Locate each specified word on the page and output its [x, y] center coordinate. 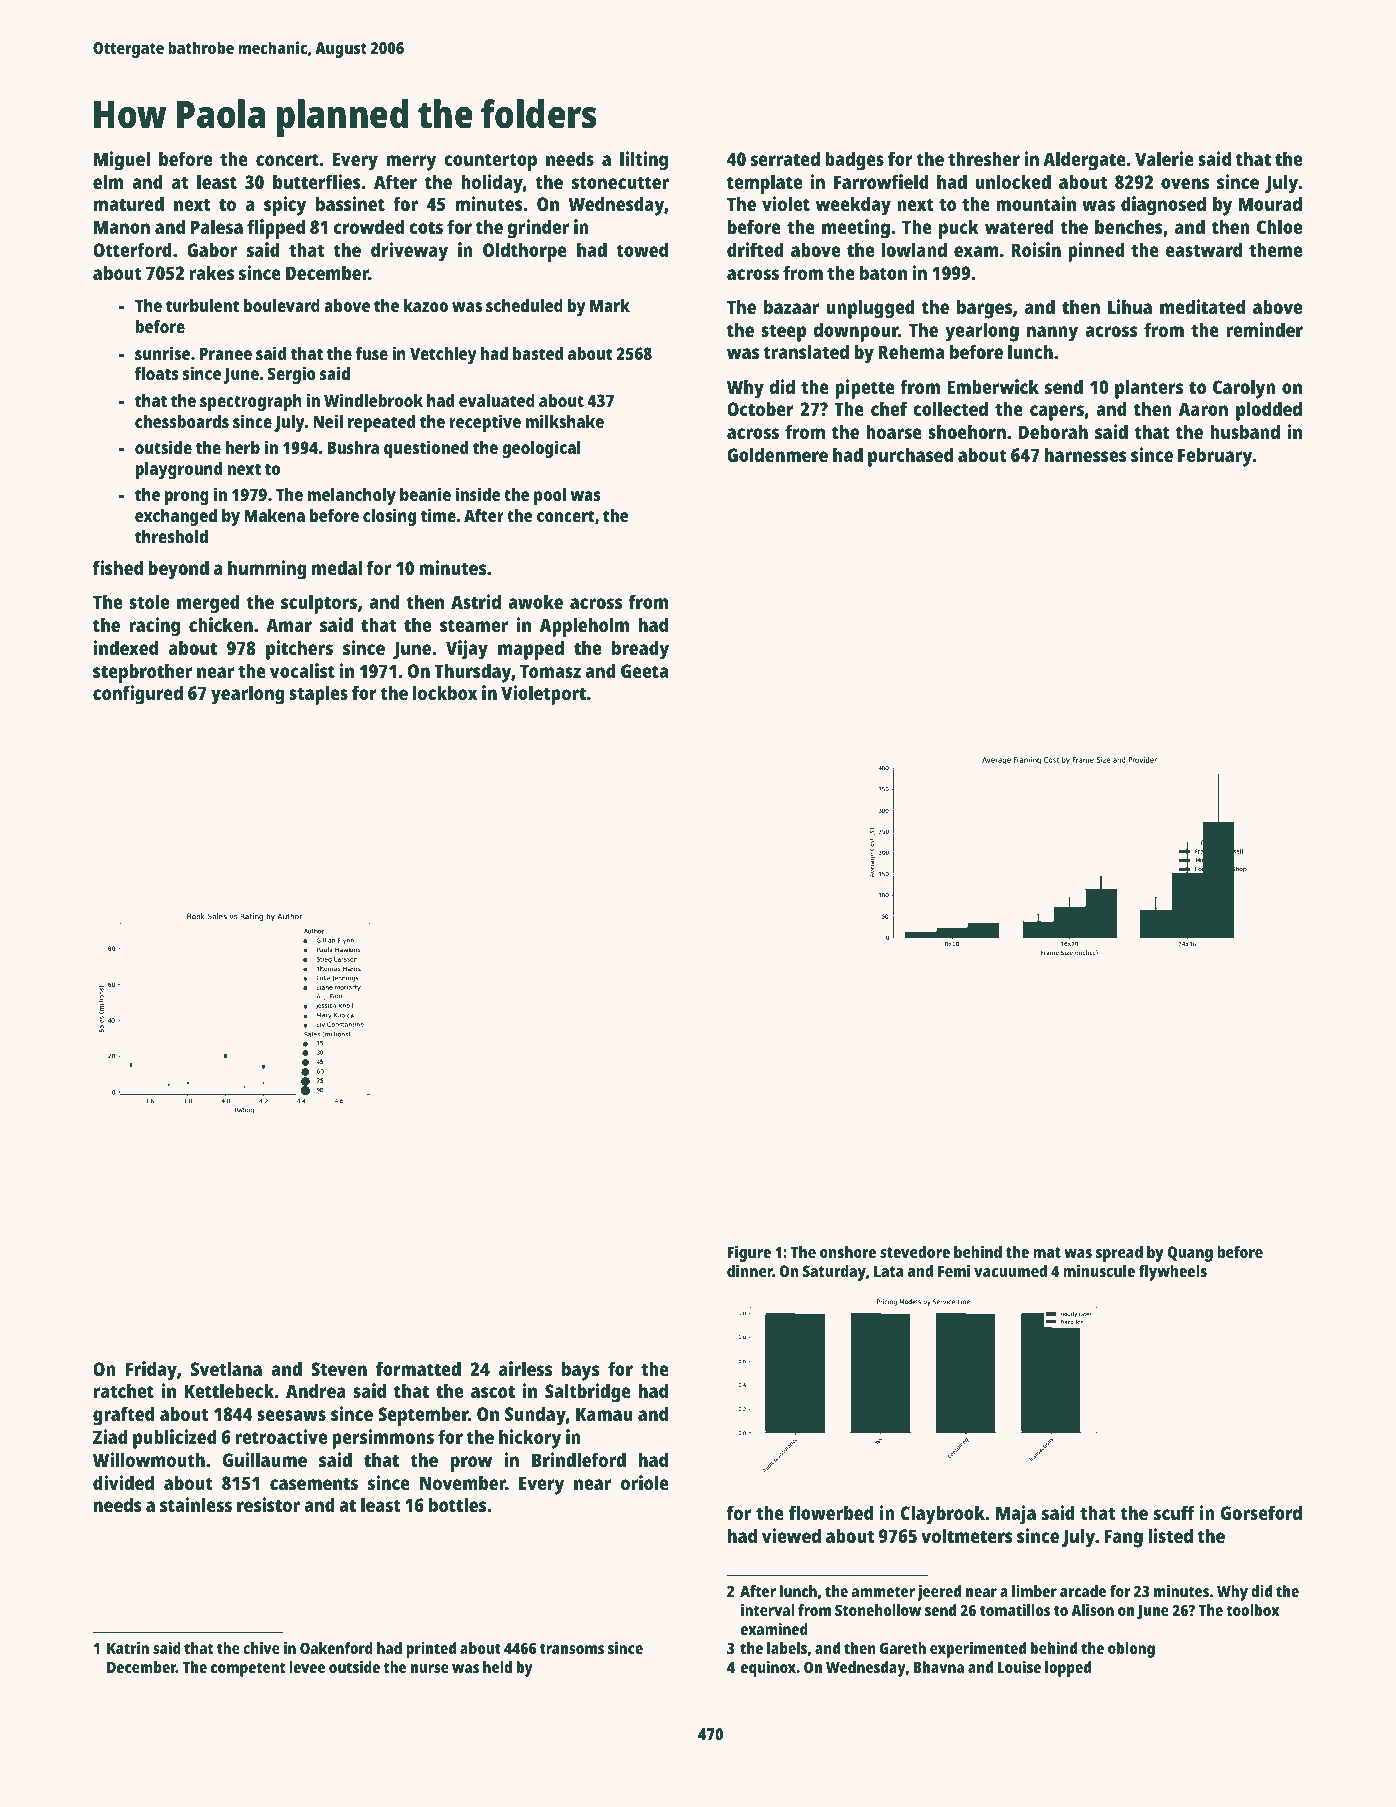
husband [1245, 431]
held [497, 1667]
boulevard [282, 305]
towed [642, 249]
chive [261, 1648]
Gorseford [1261, 1512]
